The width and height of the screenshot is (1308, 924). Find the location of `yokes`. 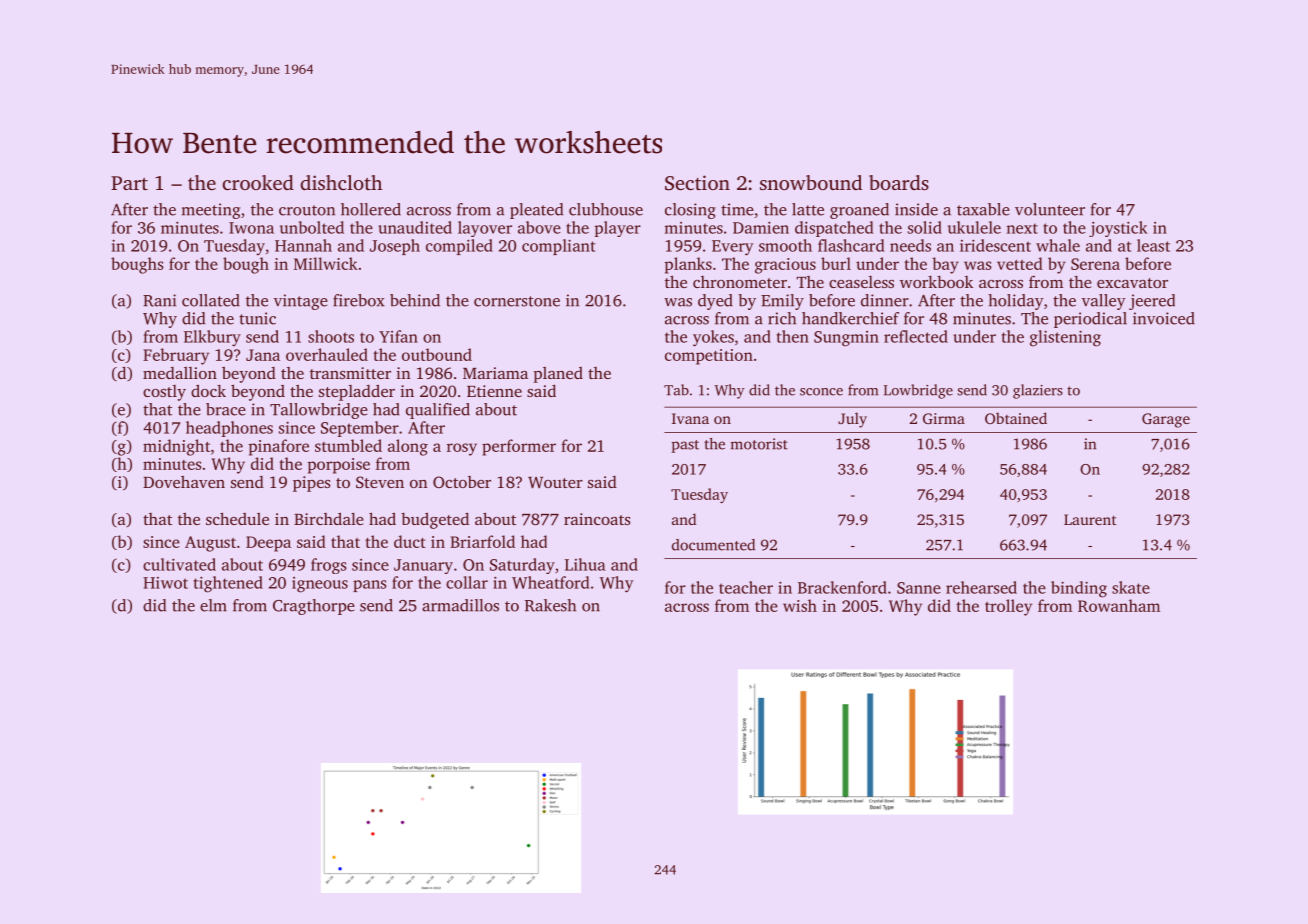

yokes is located at coordinates (713, 338).
